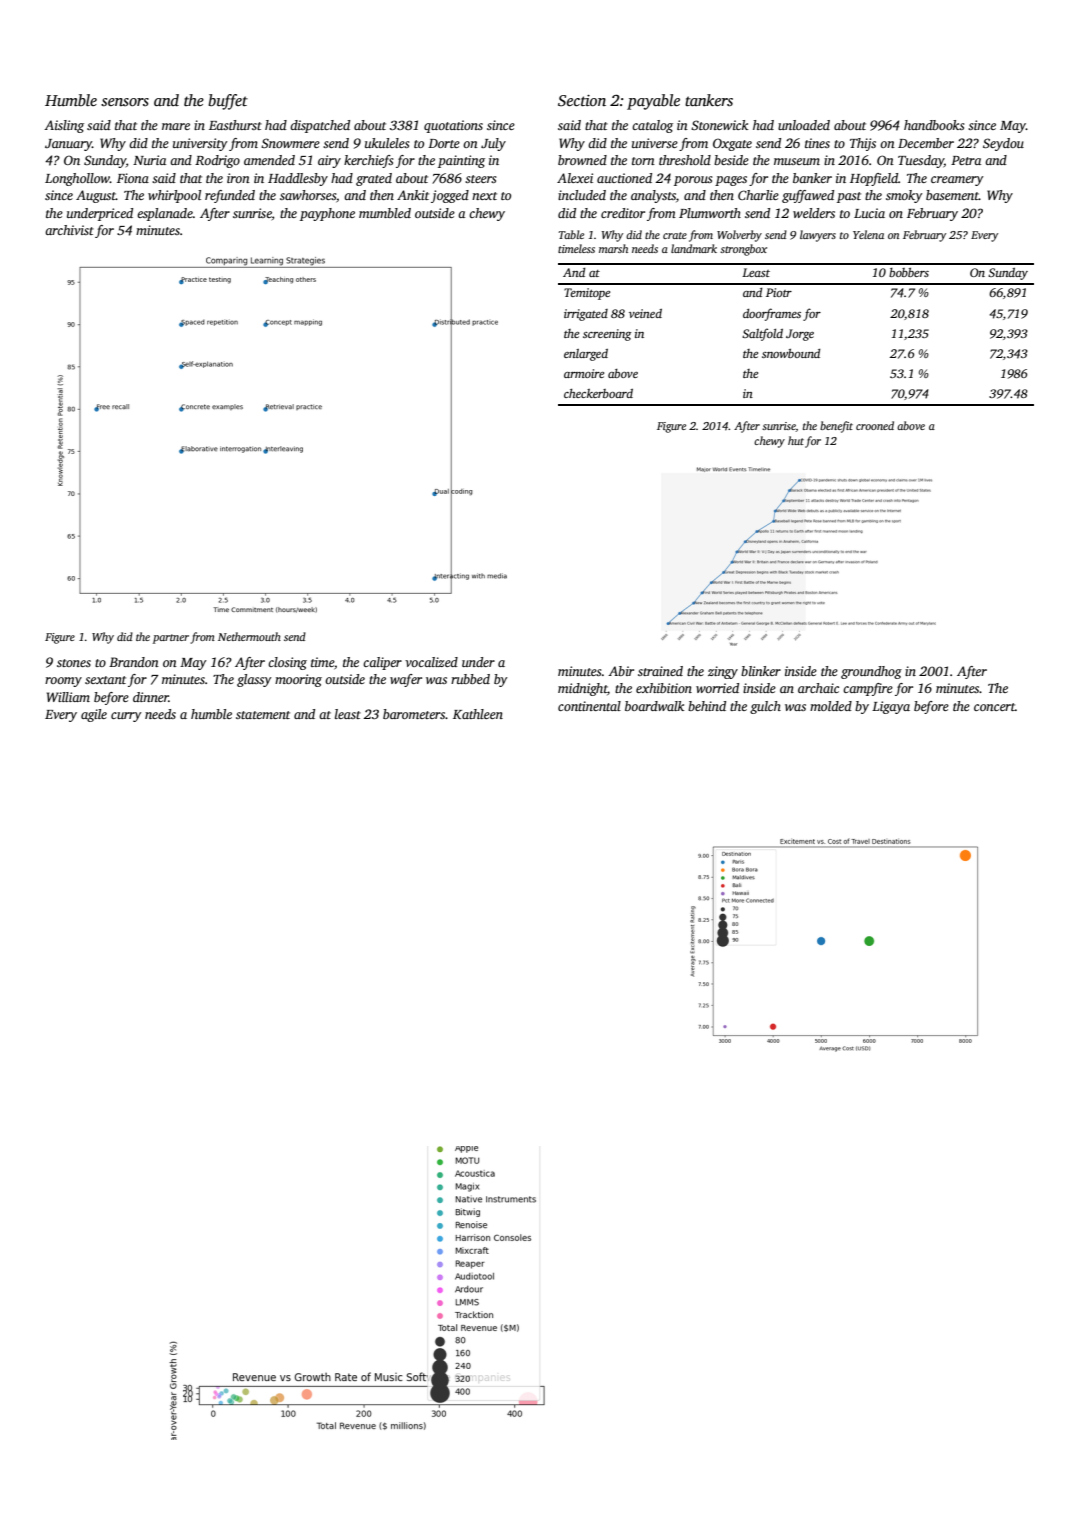 This screenshot has width=1079, height=1526. What do you see at coordinates (431, 662) in the screenshot?
I see `vocalized` at bounding box center [431, 662].
